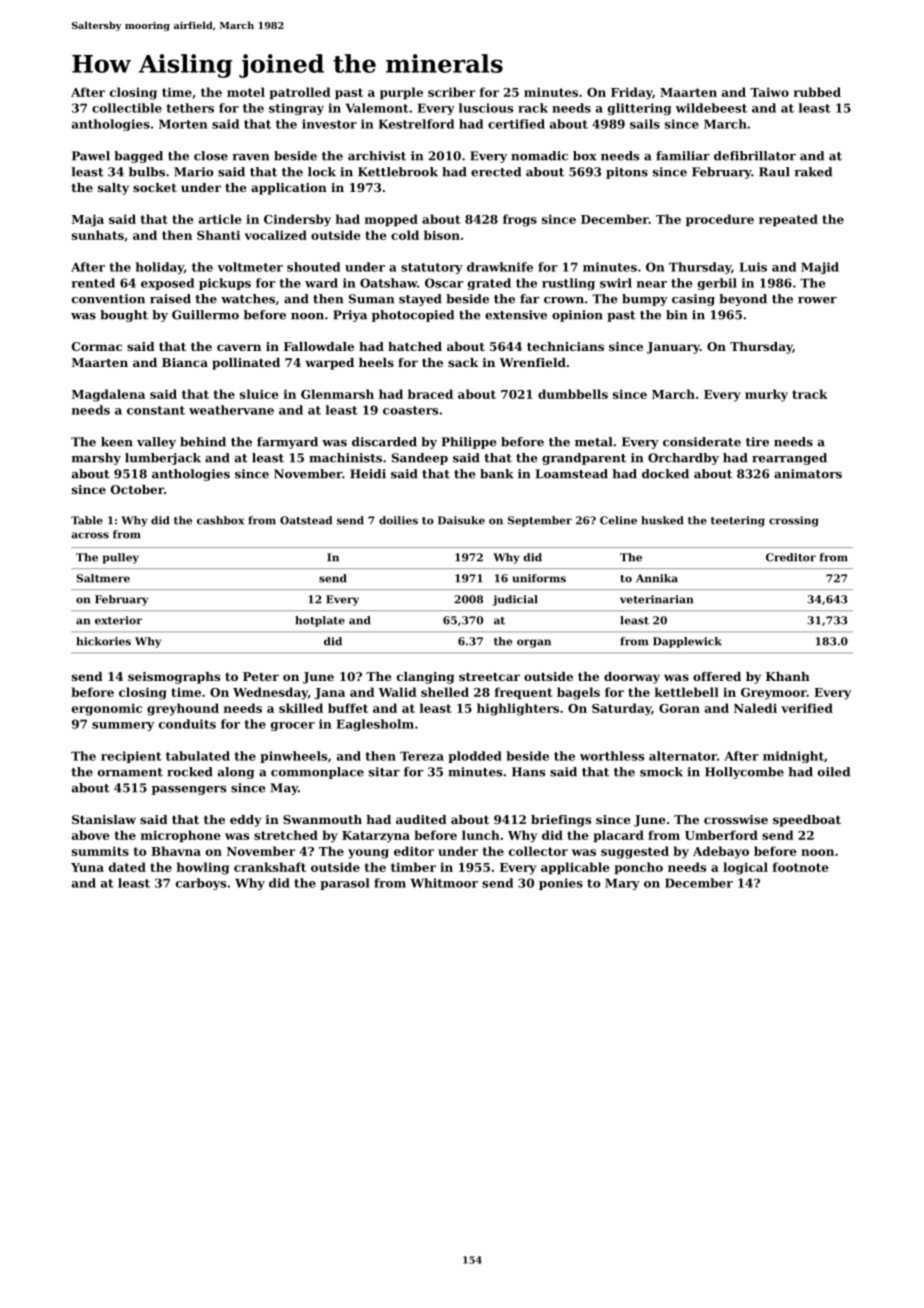  Describe the element at coordinates (631, 93) in the screenshot. I see `Friday` at that location.
